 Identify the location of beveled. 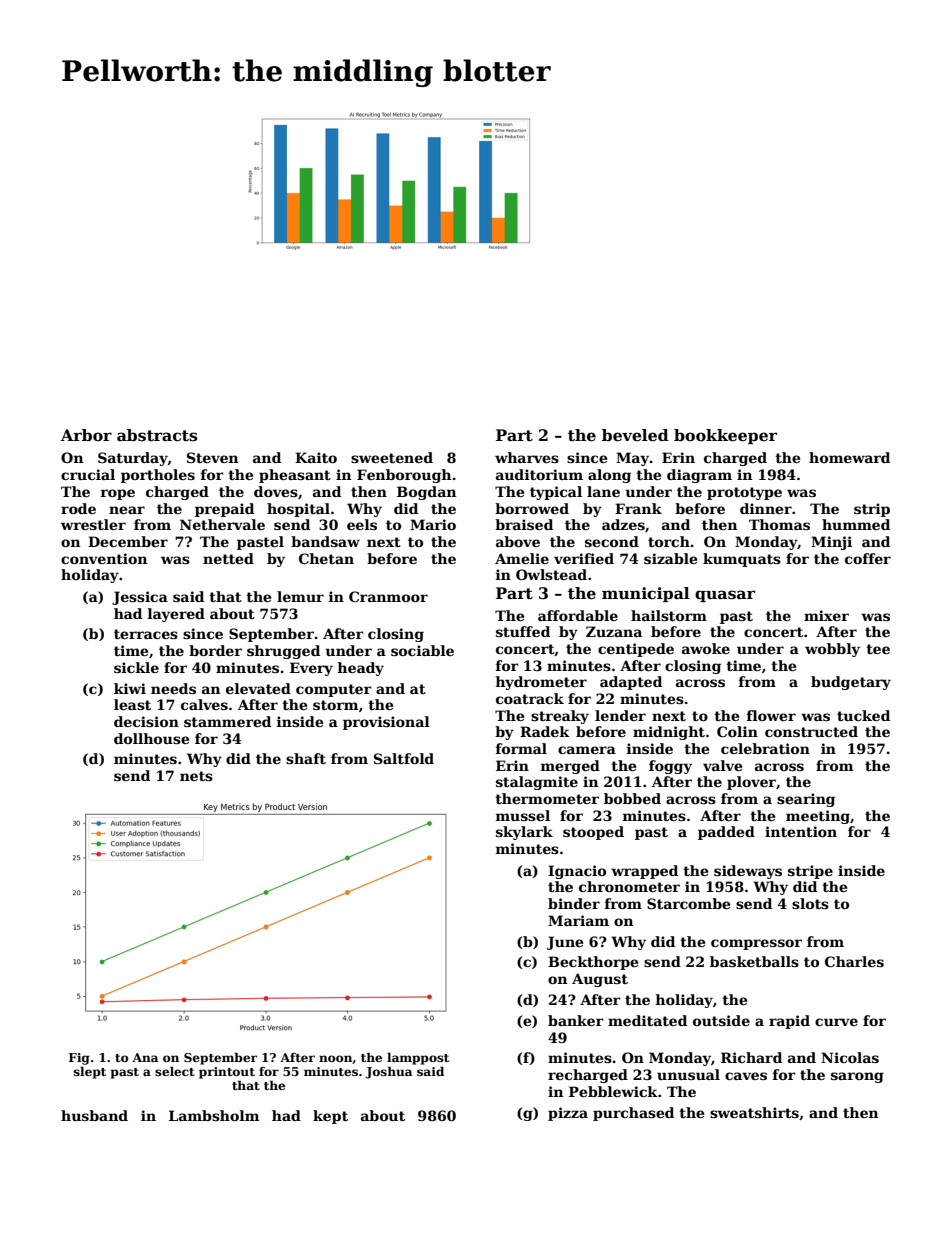
(635, 435).
